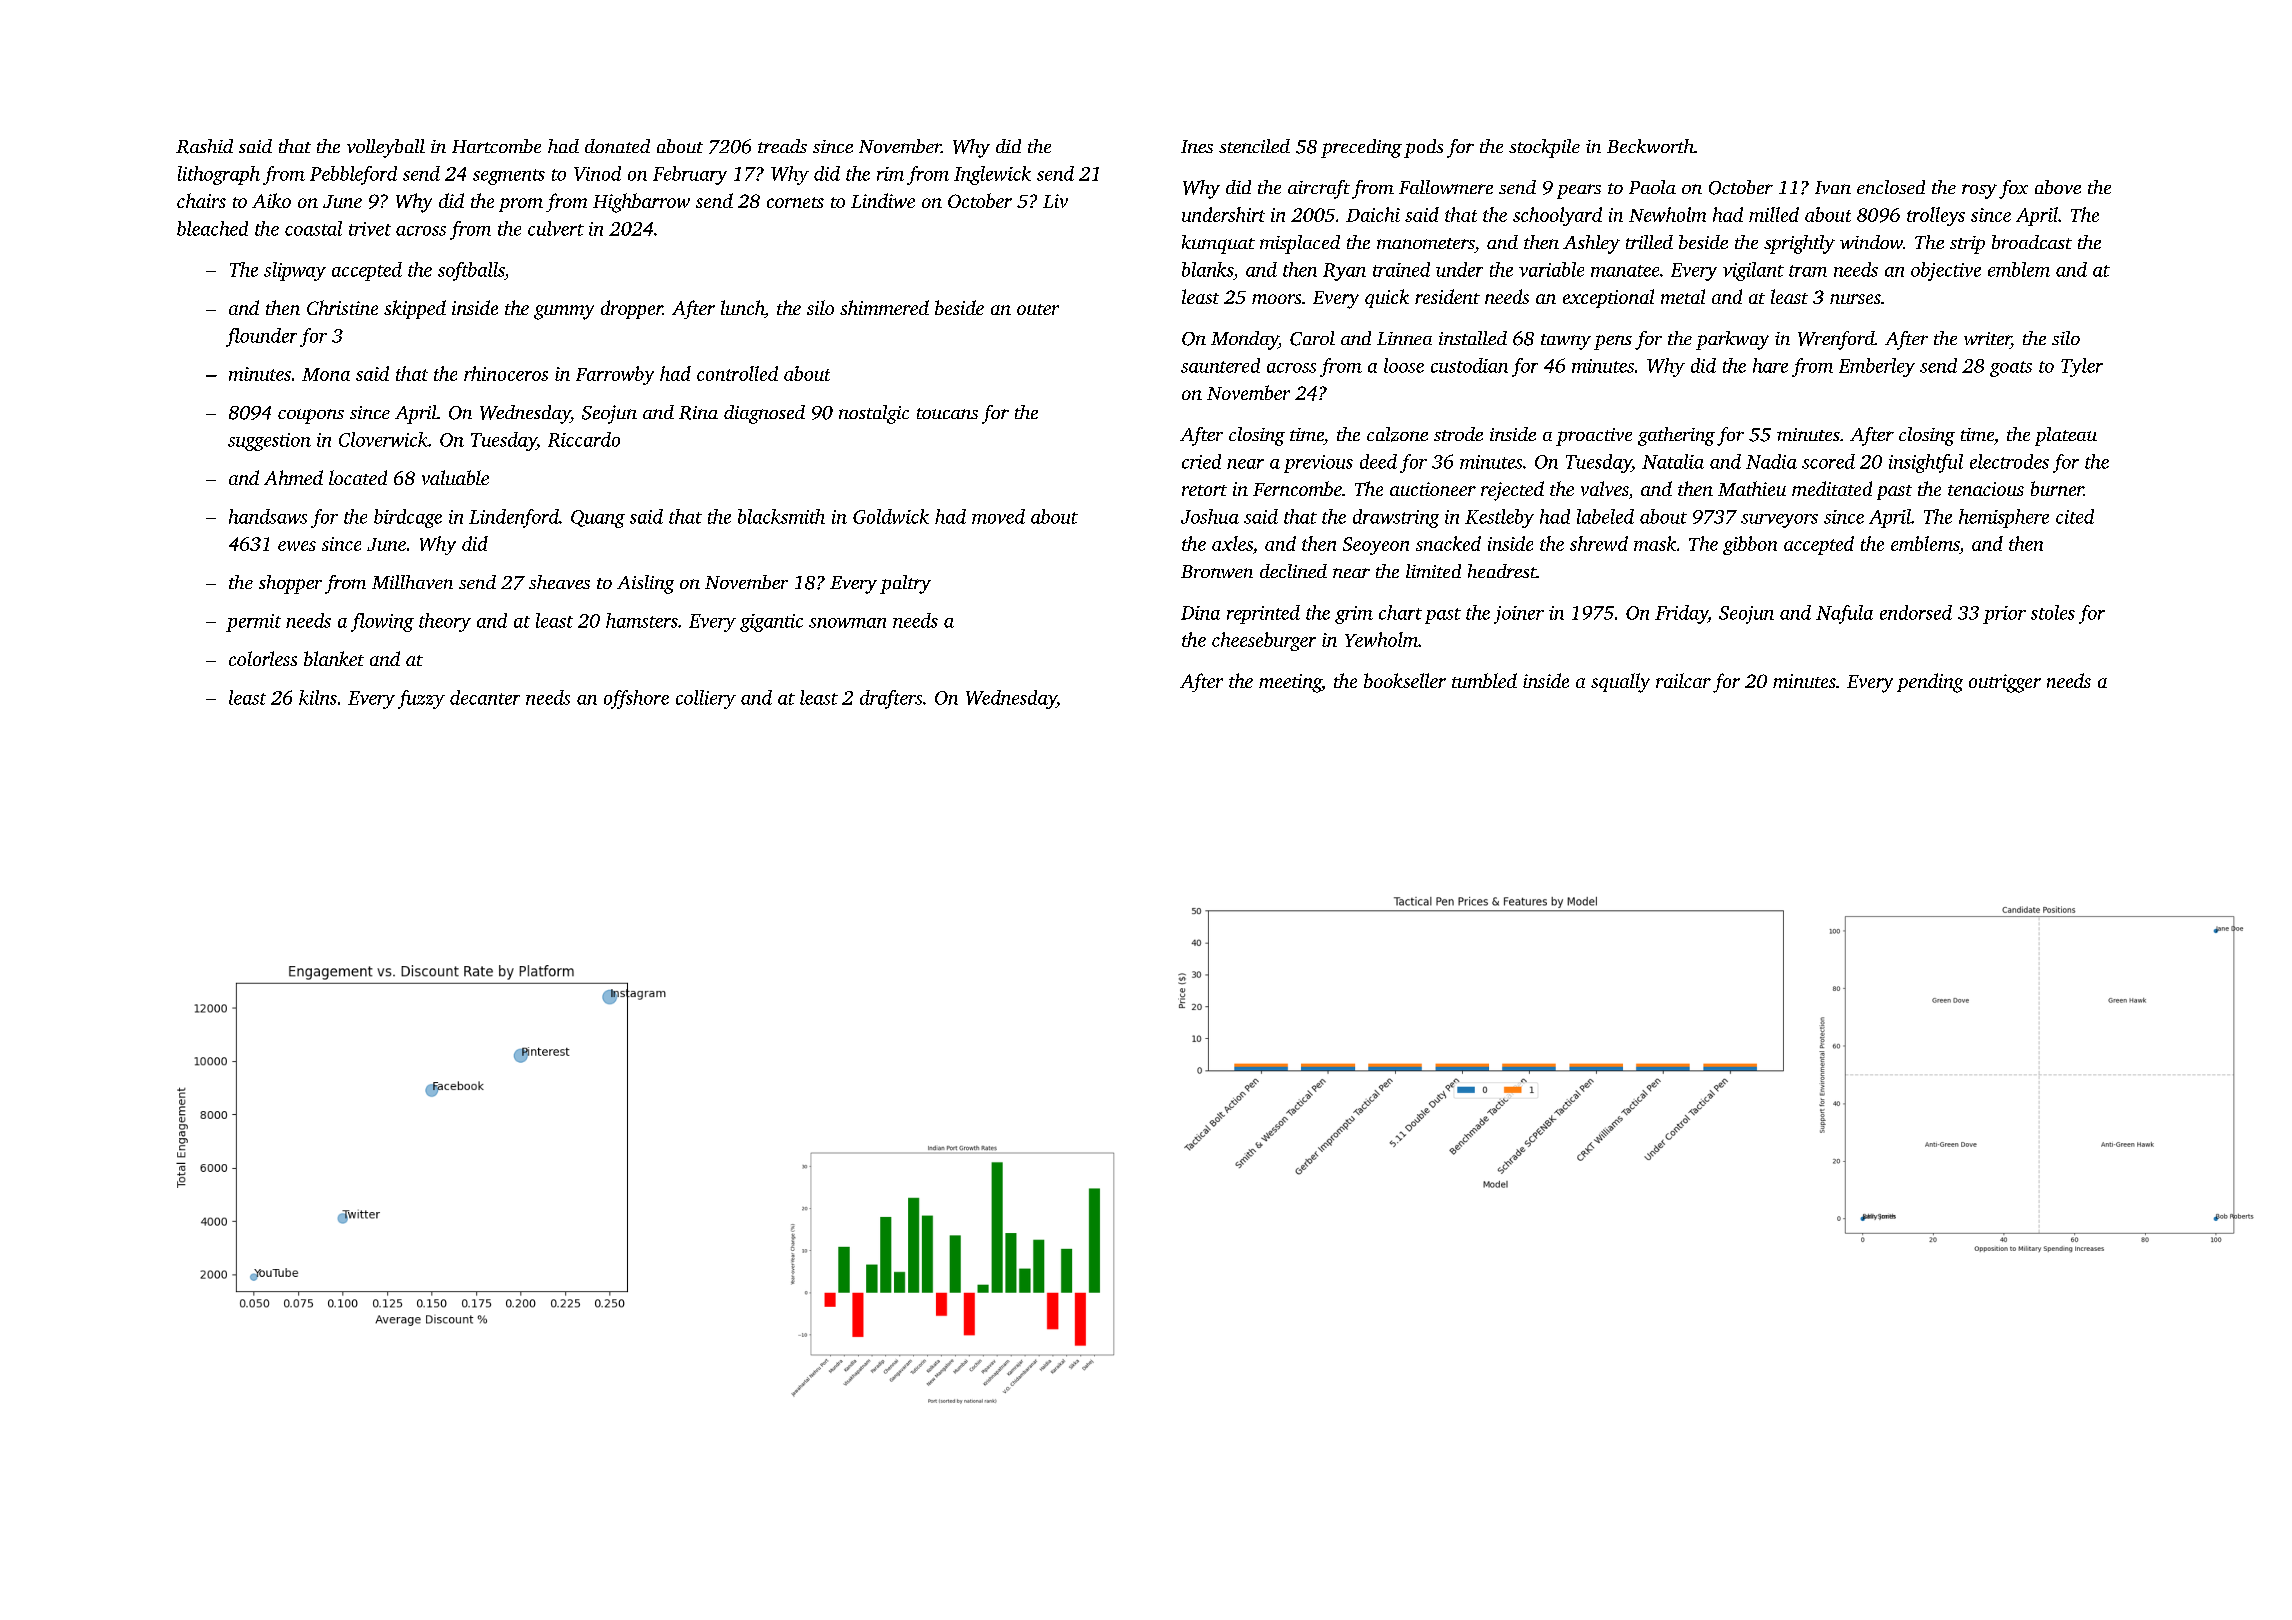  I want to click on meeting, so click(1290, 683).
